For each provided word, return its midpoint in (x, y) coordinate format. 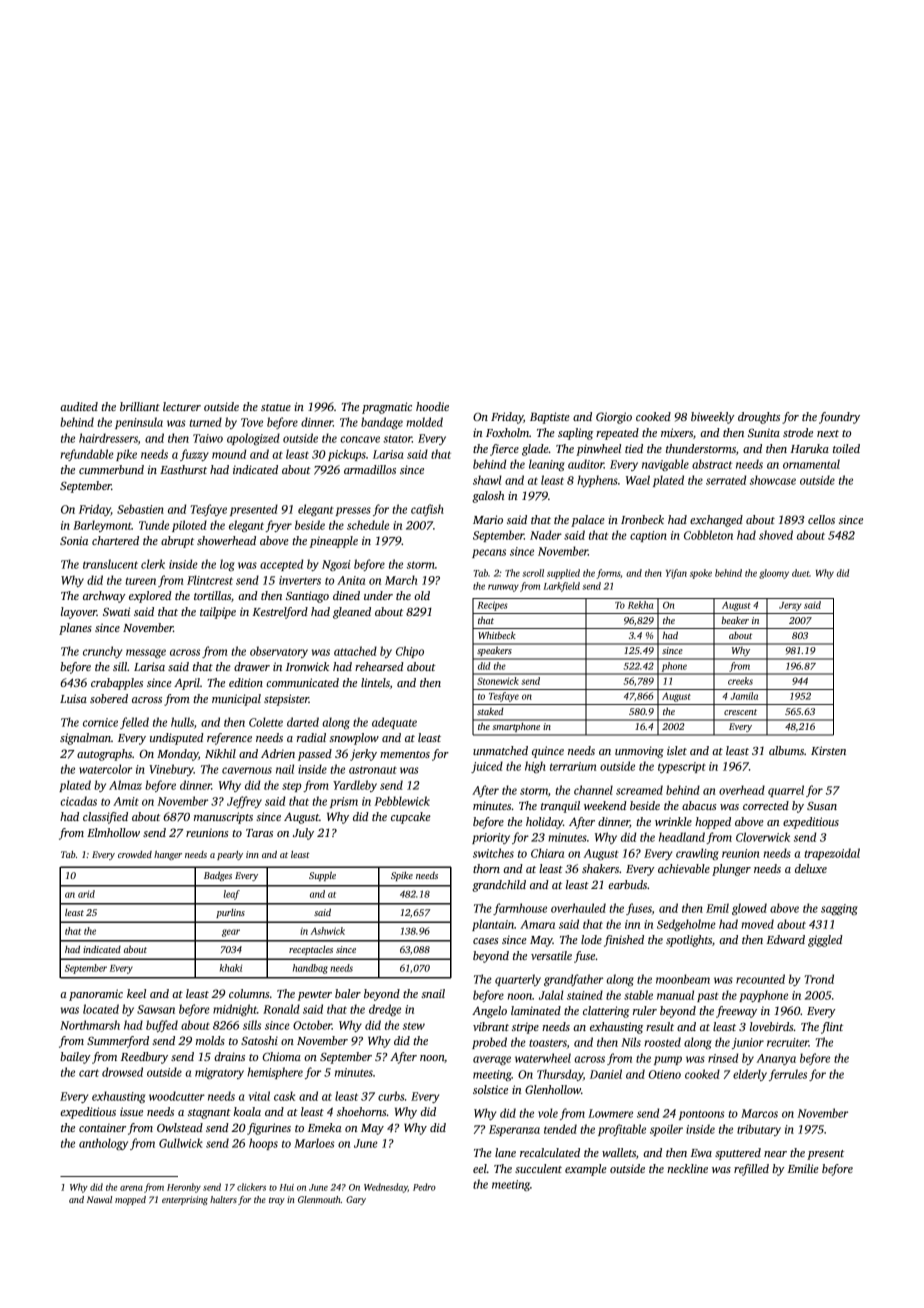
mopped (130, 1200)
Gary (356, 1200)
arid (86, 894)
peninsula (139, 423)
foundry (839, 418)
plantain (493, 925)
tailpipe (218, 613)
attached (355, 651)
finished (624, 941)
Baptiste (550, 418)
